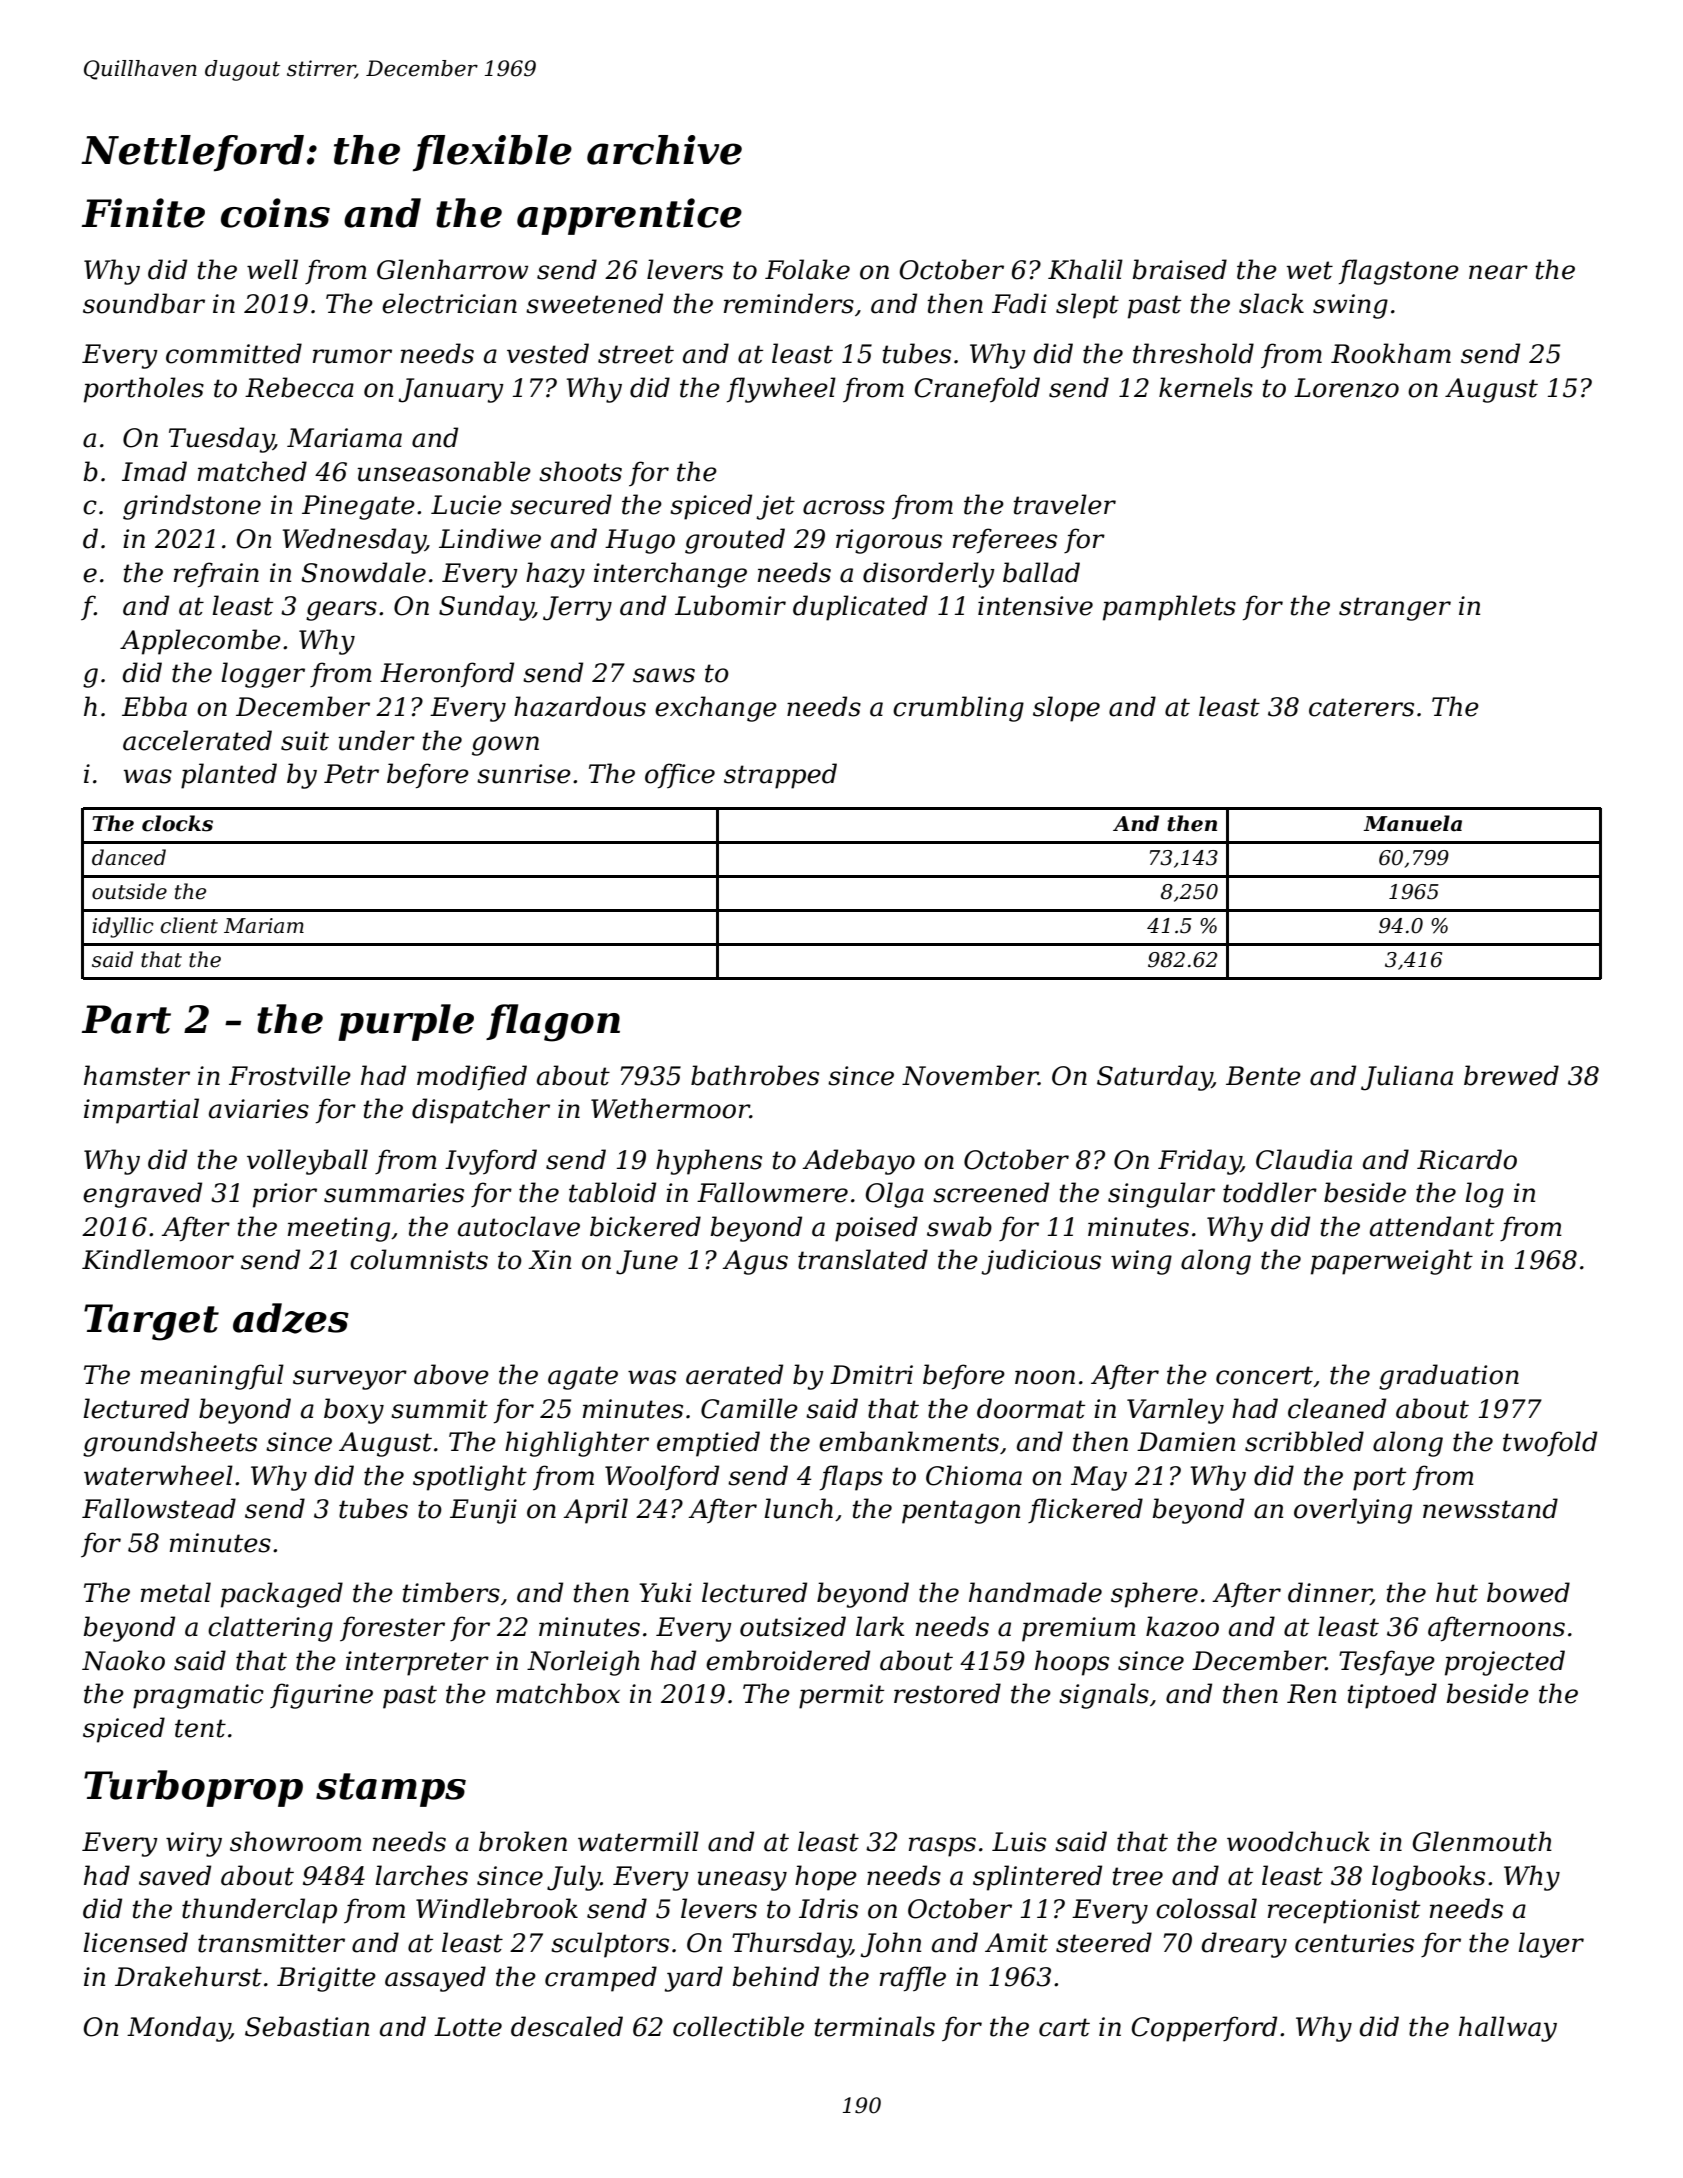  I want to click on electrician, so click(449, 303).
